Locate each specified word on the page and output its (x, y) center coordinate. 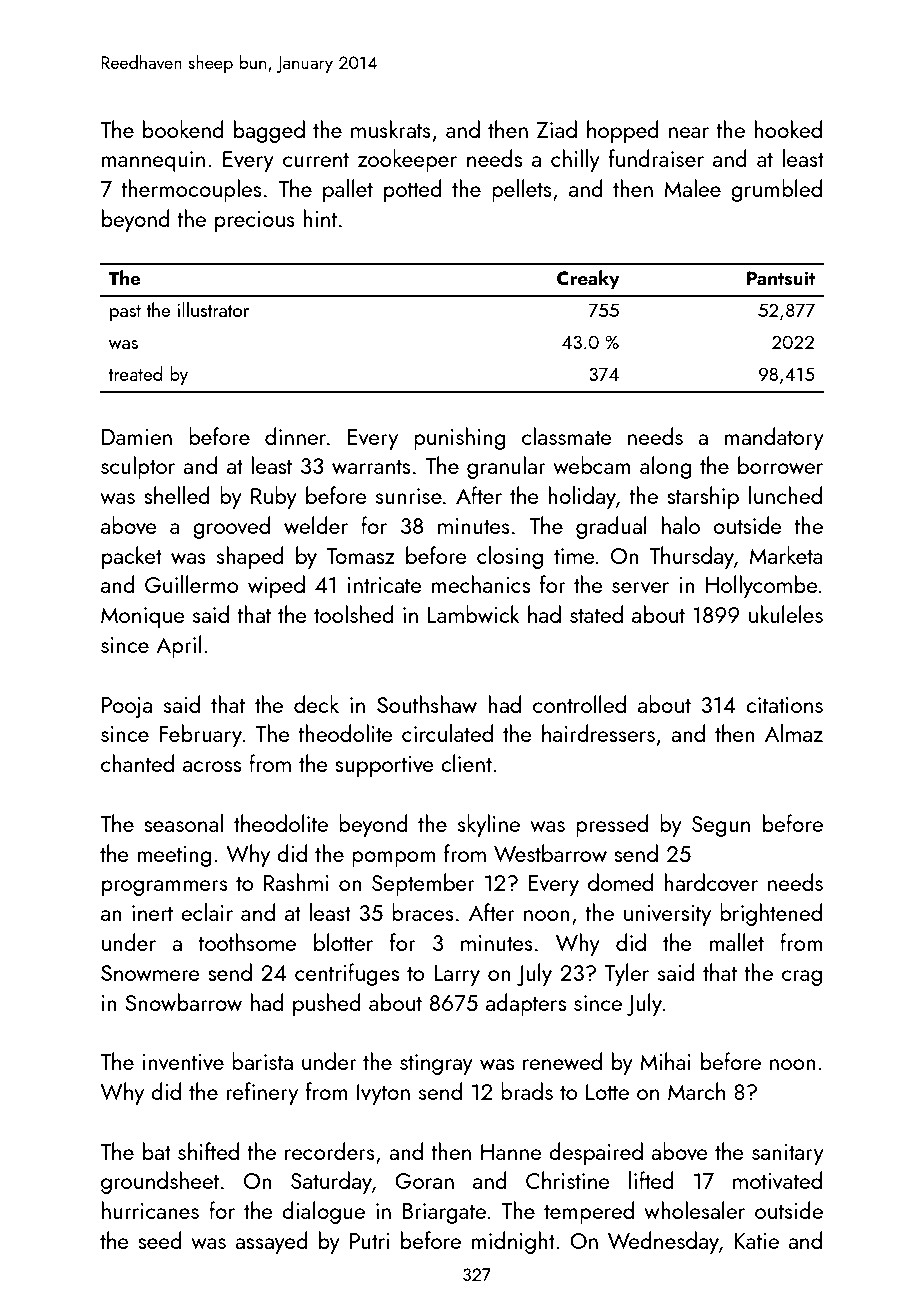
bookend (183, 129)
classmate (567, 436)
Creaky (588, 279)
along (666, 467)
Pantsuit (781, 278)
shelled (177, 495)
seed (160, 1240)
